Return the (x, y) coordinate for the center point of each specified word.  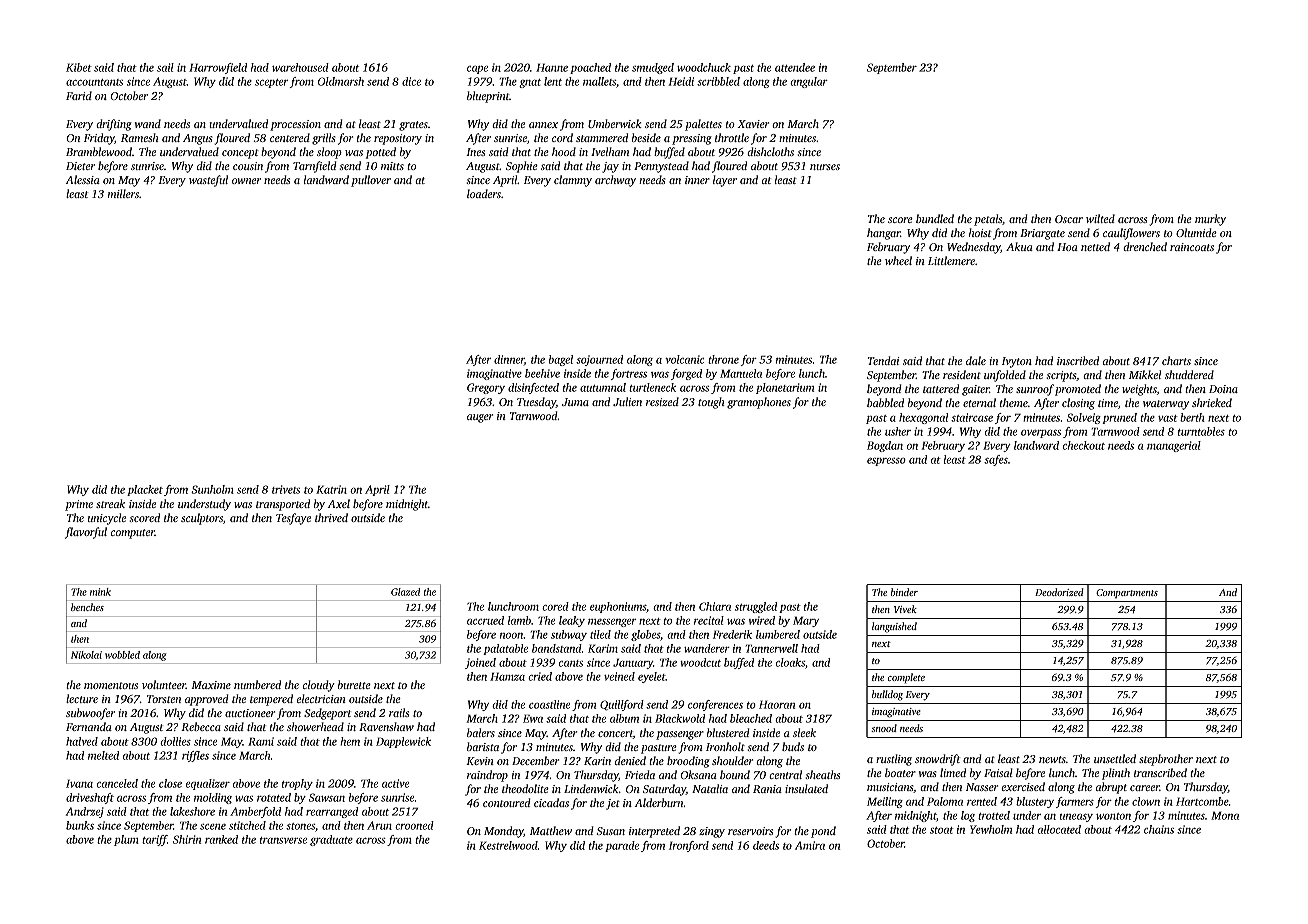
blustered (728, 732)
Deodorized (1059, 592)
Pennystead (661, 167)
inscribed (1078, 360)
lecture (82, 698)
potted (381, 153)
